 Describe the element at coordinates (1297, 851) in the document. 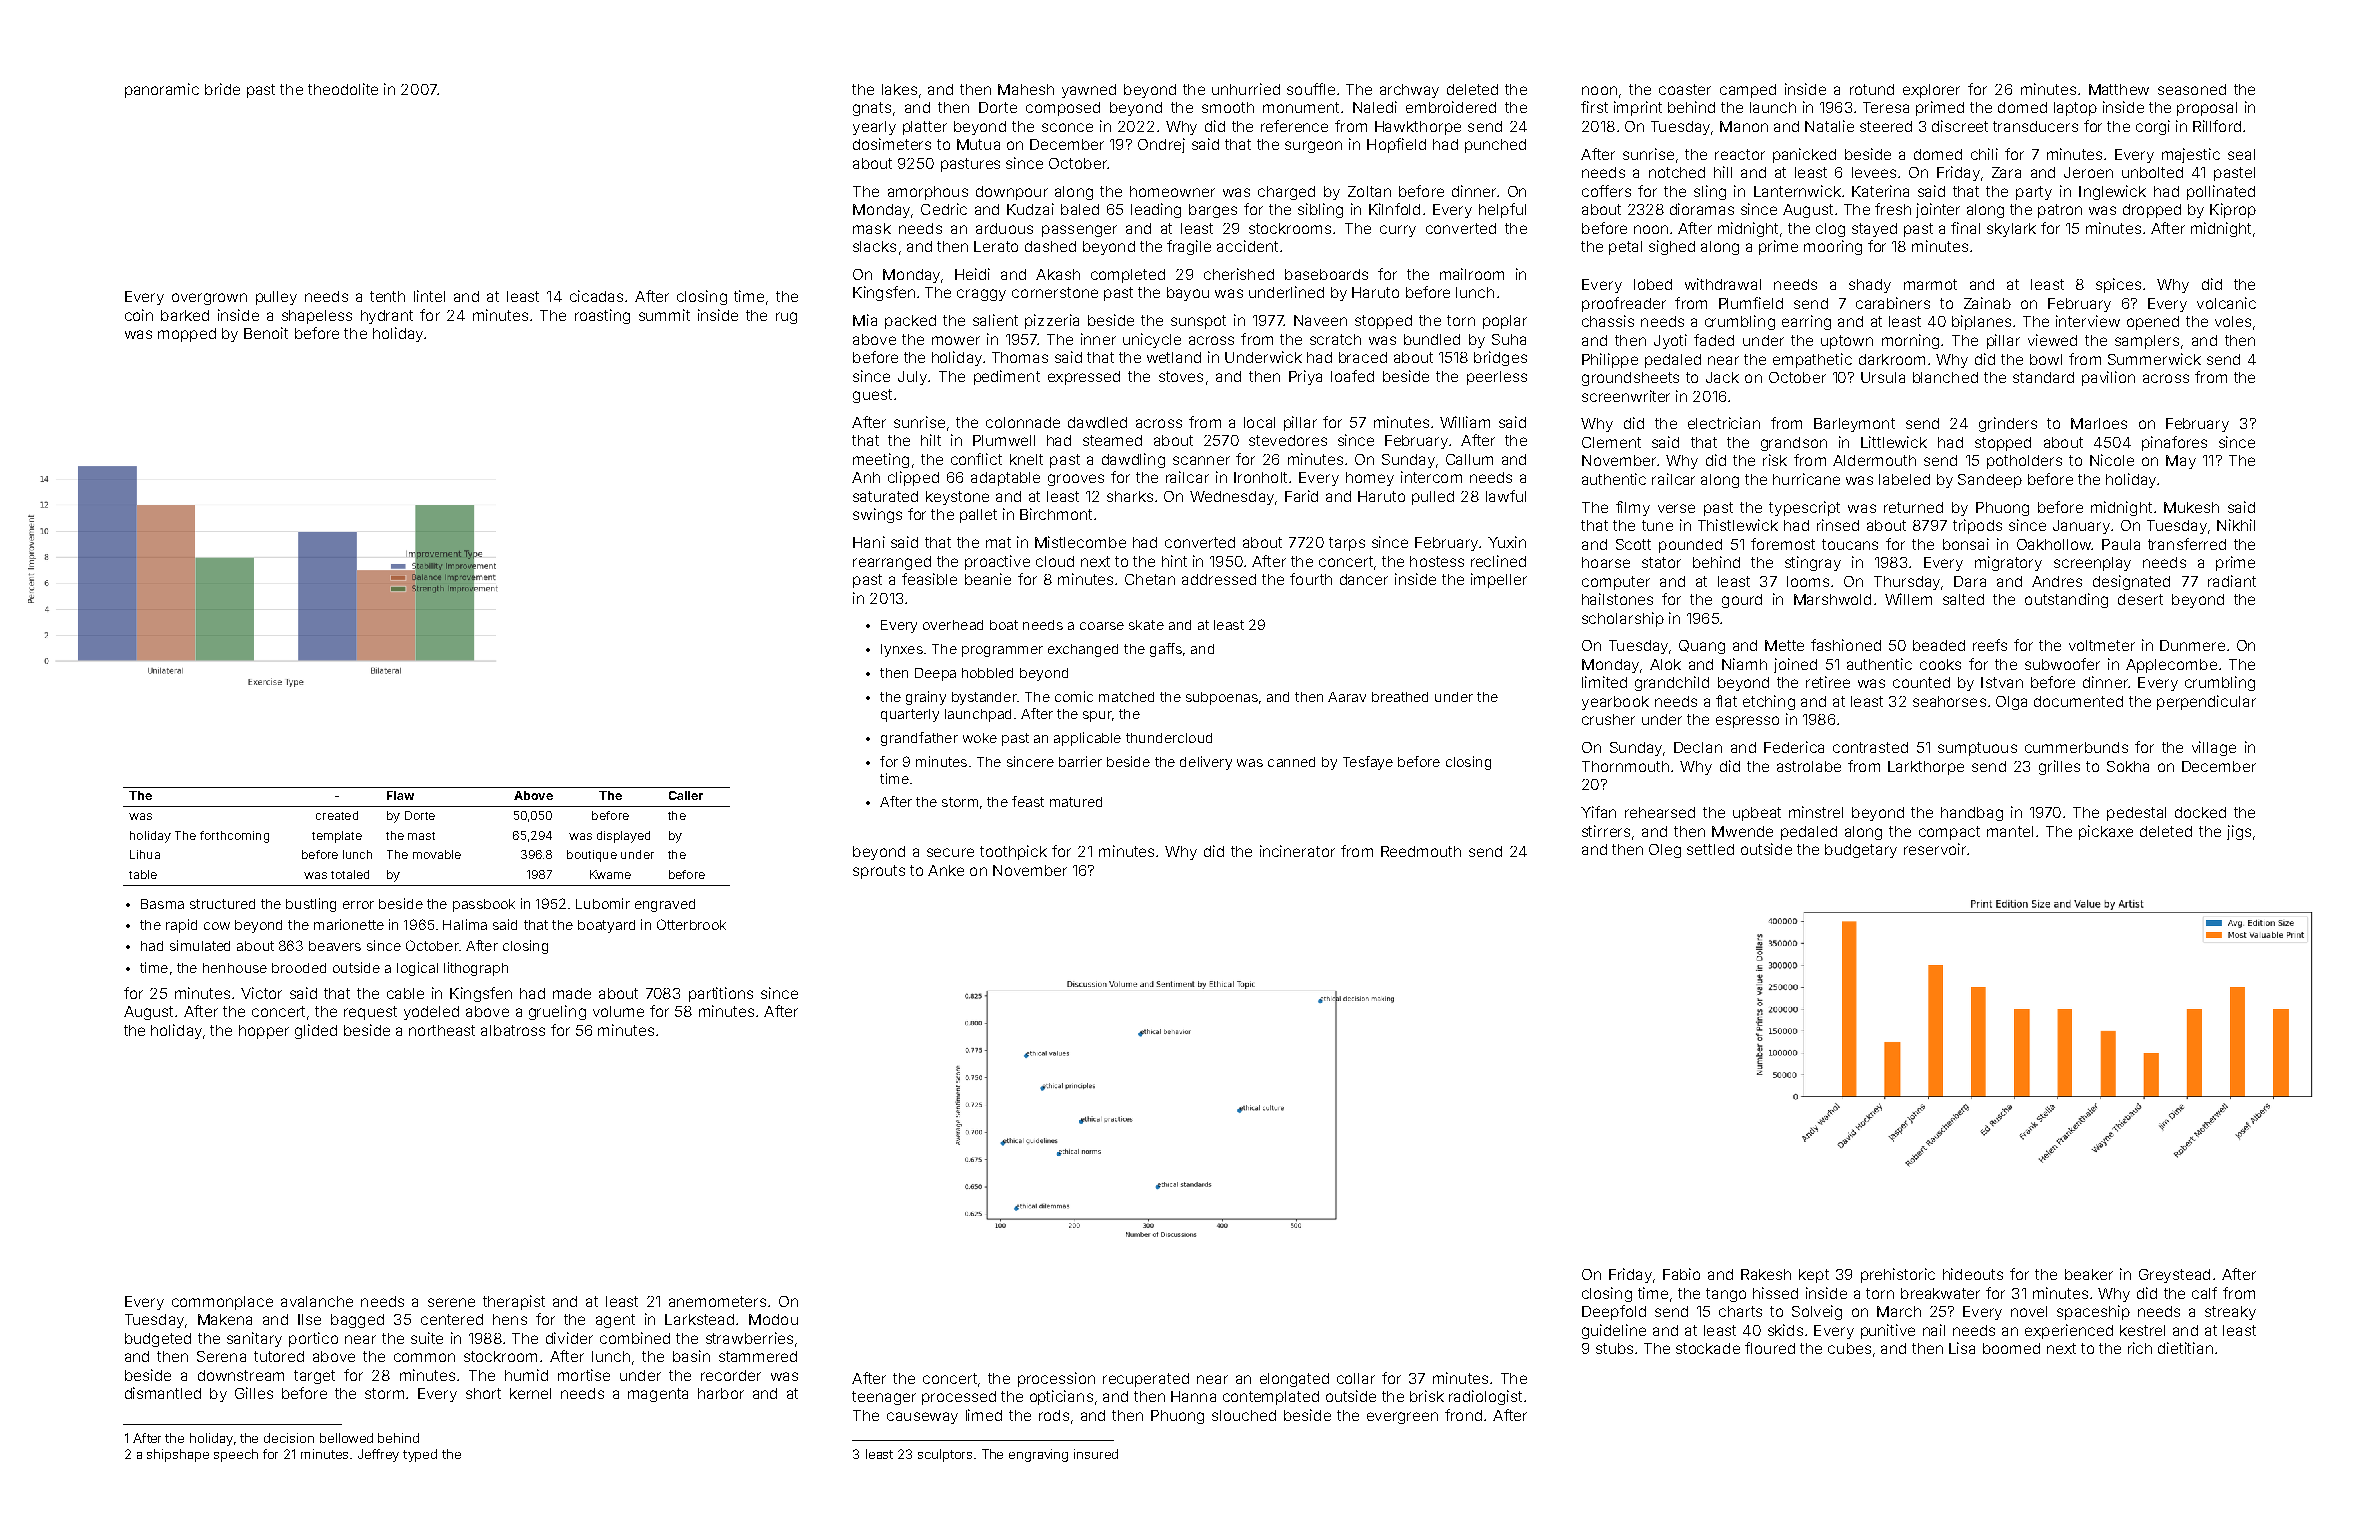

I see `incinerator` at that location.
